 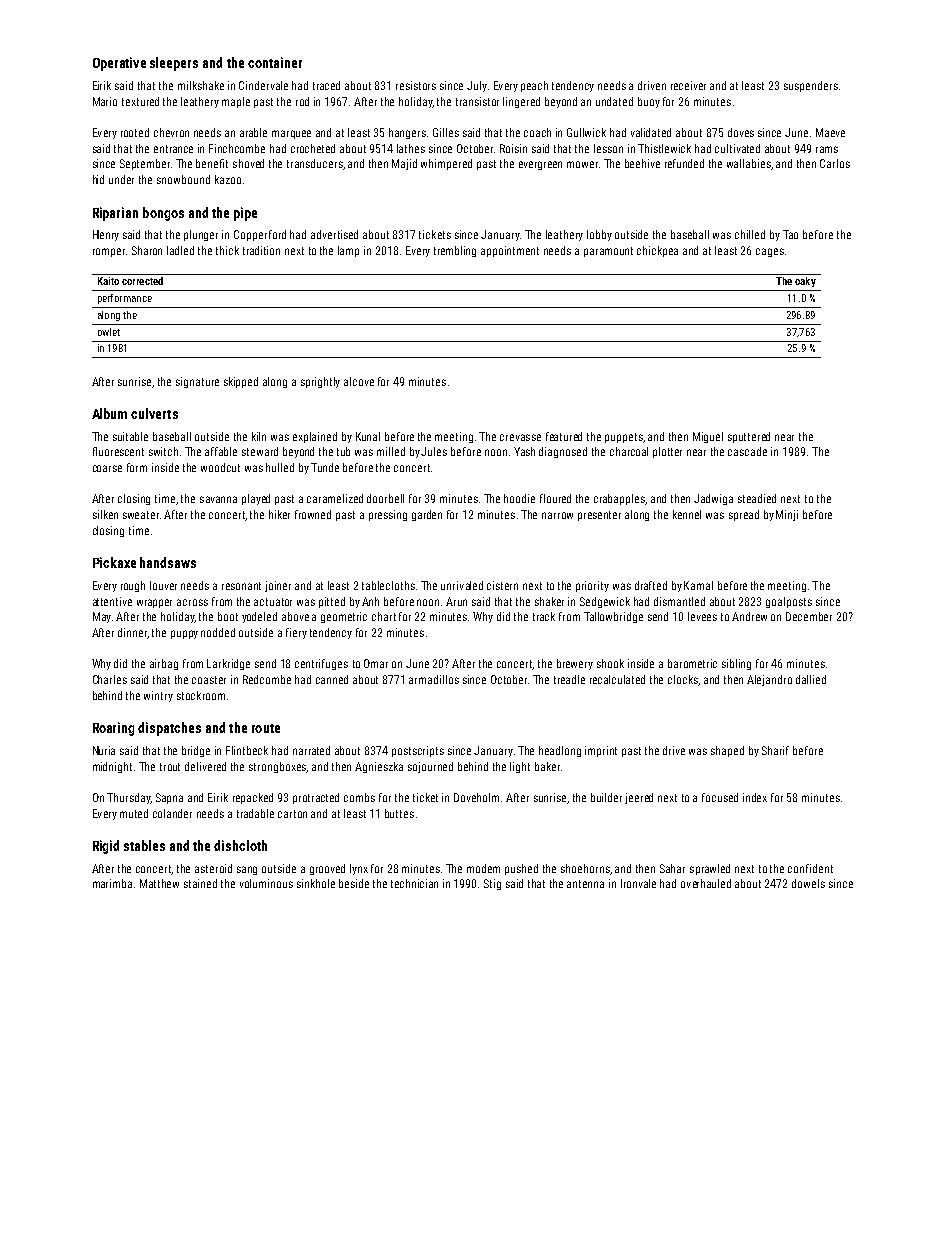 I want to click on peach, so click(x=534, y=86).
